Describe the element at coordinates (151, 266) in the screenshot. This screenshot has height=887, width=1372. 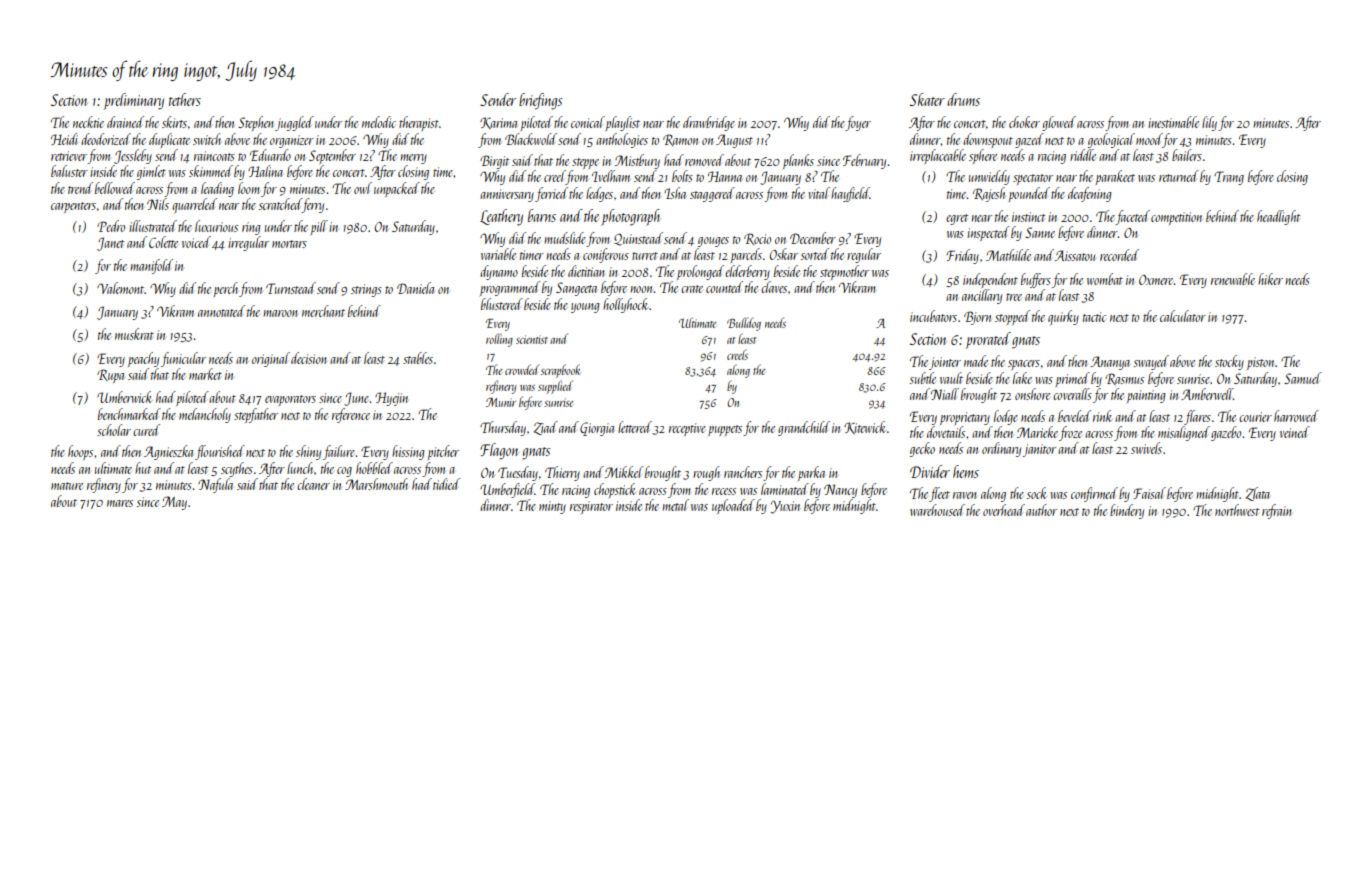
I see `manifold` at that location.
